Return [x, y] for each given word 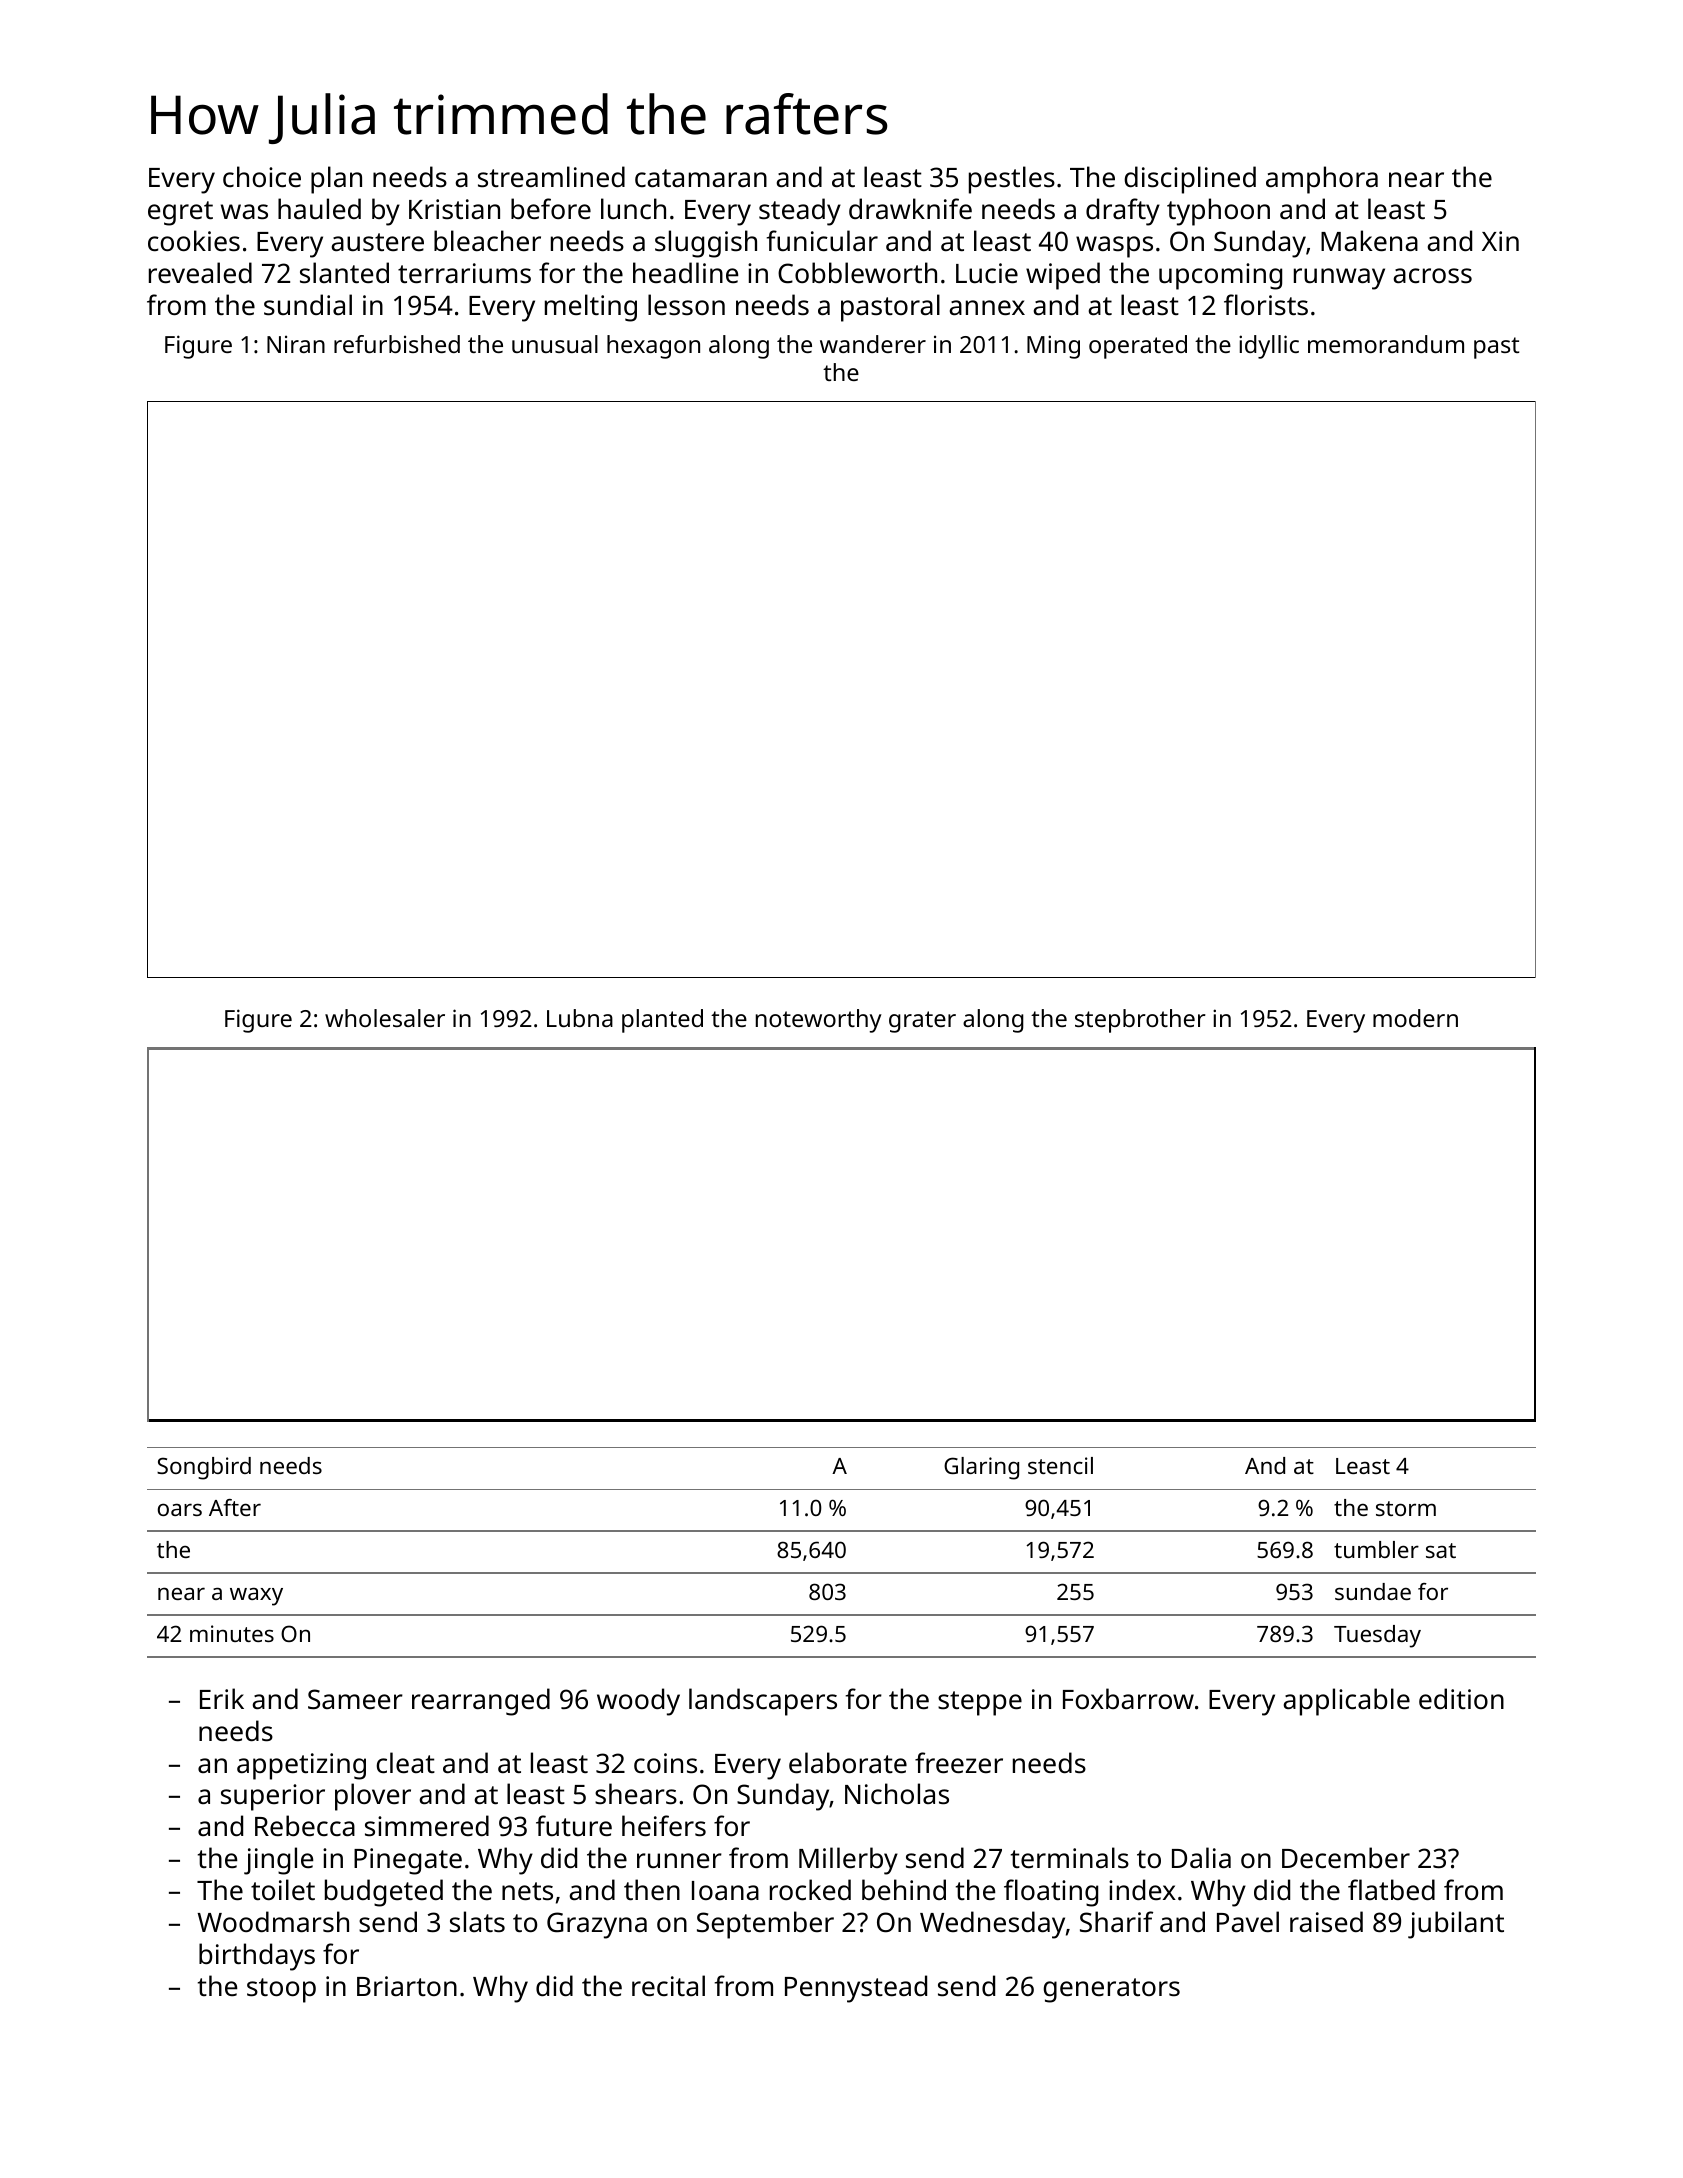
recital [668, 1986]
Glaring [981, 1468]
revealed [200, 273]
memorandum [1386, 344]
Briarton [407, 1986]
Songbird [204, 1468]
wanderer [873, 344]
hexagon [653, 347]
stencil [1060, 1465]
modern [1415, 1018]
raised [1326, 1922]
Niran [296, 344]
